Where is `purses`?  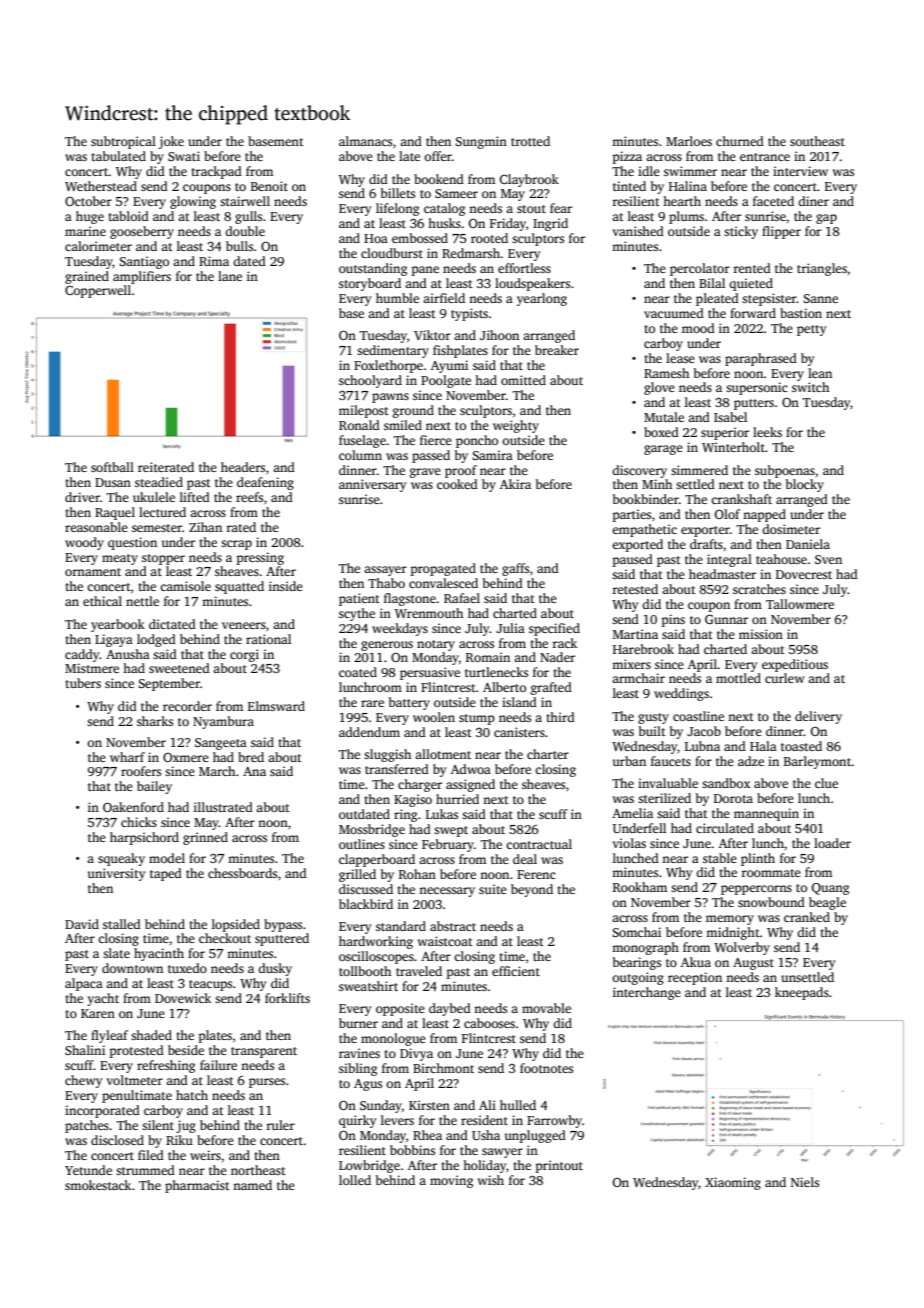
purses is located at coordinates (267, 1083).
